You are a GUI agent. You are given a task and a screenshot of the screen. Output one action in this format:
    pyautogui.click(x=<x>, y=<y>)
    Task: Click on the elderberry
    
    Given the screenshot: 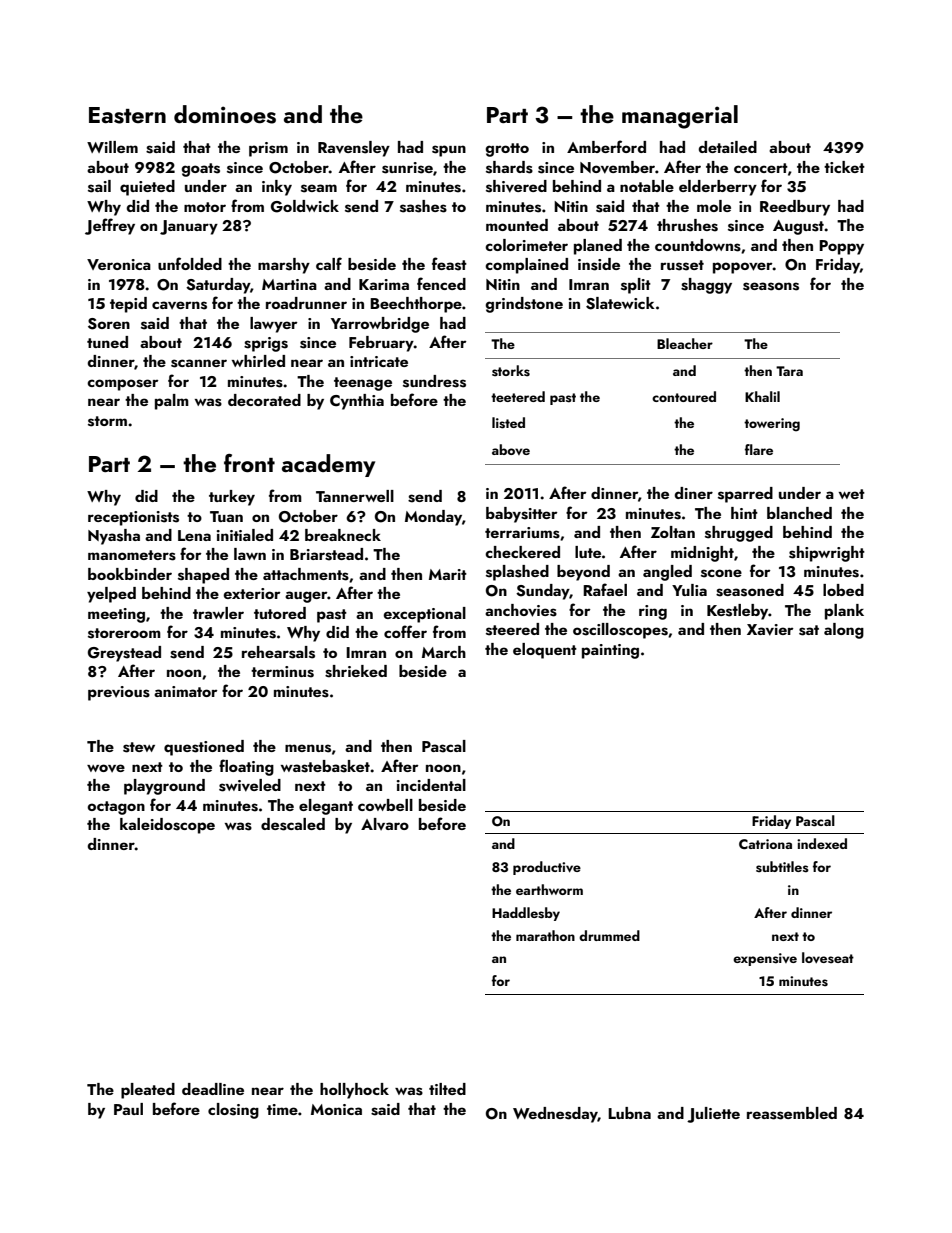 What is the action you would take?
    pyautogui.click(x=718, y=188)
